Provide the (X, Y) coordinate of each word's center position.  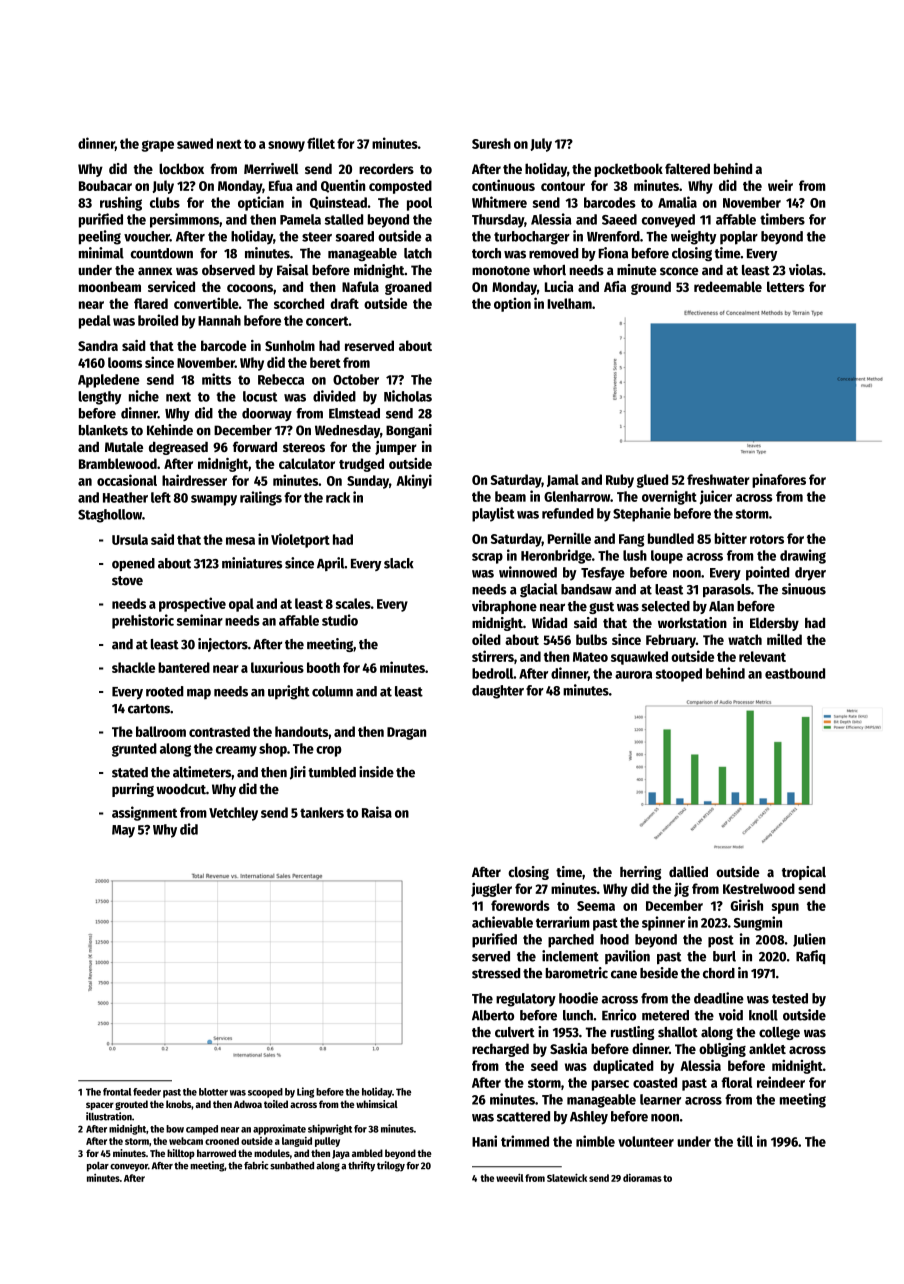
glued (652, 481)
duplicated (623, 1066)
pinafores (779, 480)
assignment (144, 813)
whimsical (377, 1104)
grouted (131, 1105)
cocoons (250, 288)
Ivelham (569, 303)
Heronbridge (556, 556)
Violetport (300, 540)
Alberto (493, 1015)
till (745, 1141)
